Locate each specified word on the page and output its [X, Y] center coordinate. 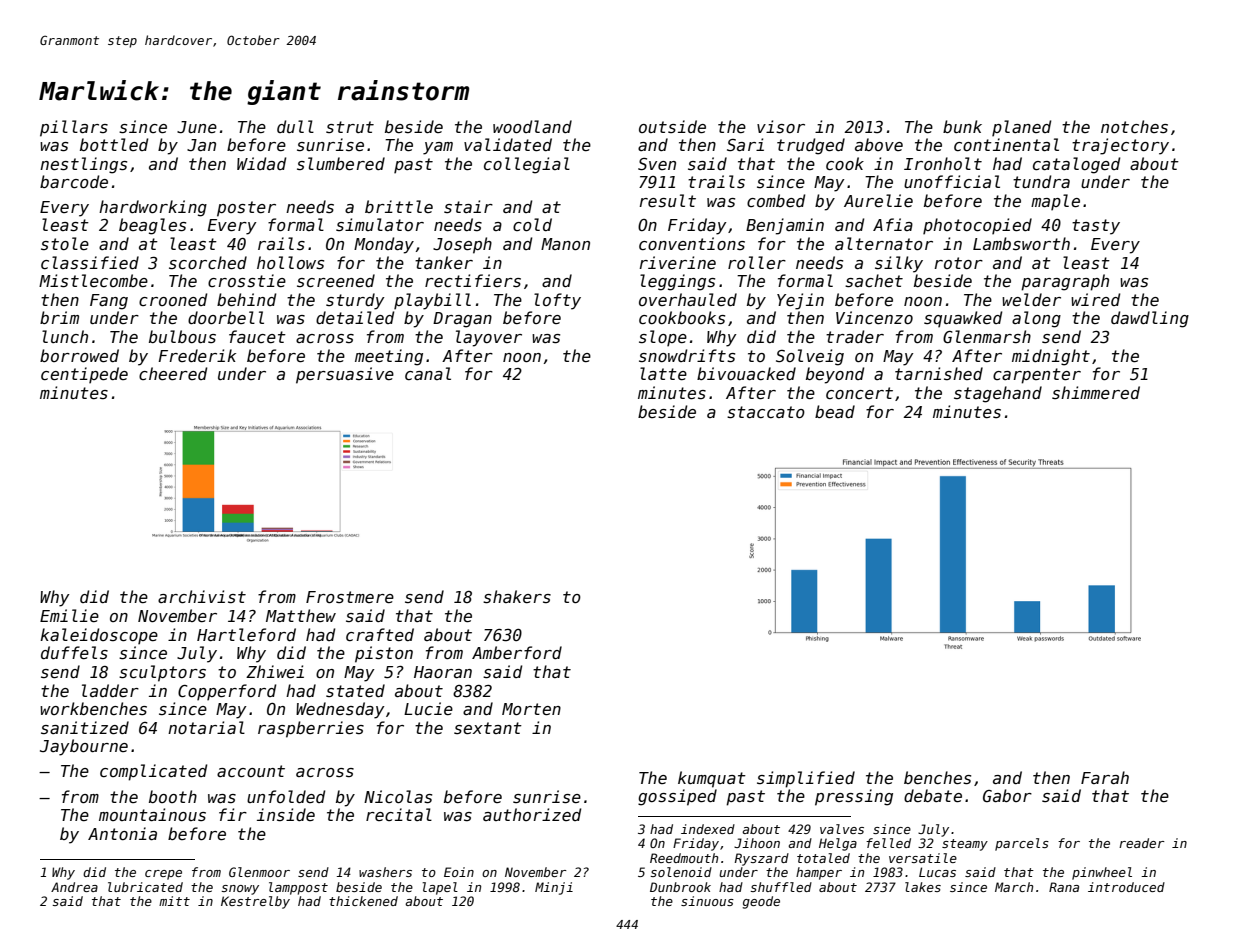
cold [532, 224]
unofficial [952, 181]
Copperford [227, 692]
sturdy [355, 301]
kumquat [712, 779]
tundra [1041, 181]
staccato [766, 412]
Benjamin [785, 226]
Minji [554, 888]
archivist [202, 596]
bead [835, 411]
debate [933, 795]
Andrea [74, 887]
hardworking [153, 208]
